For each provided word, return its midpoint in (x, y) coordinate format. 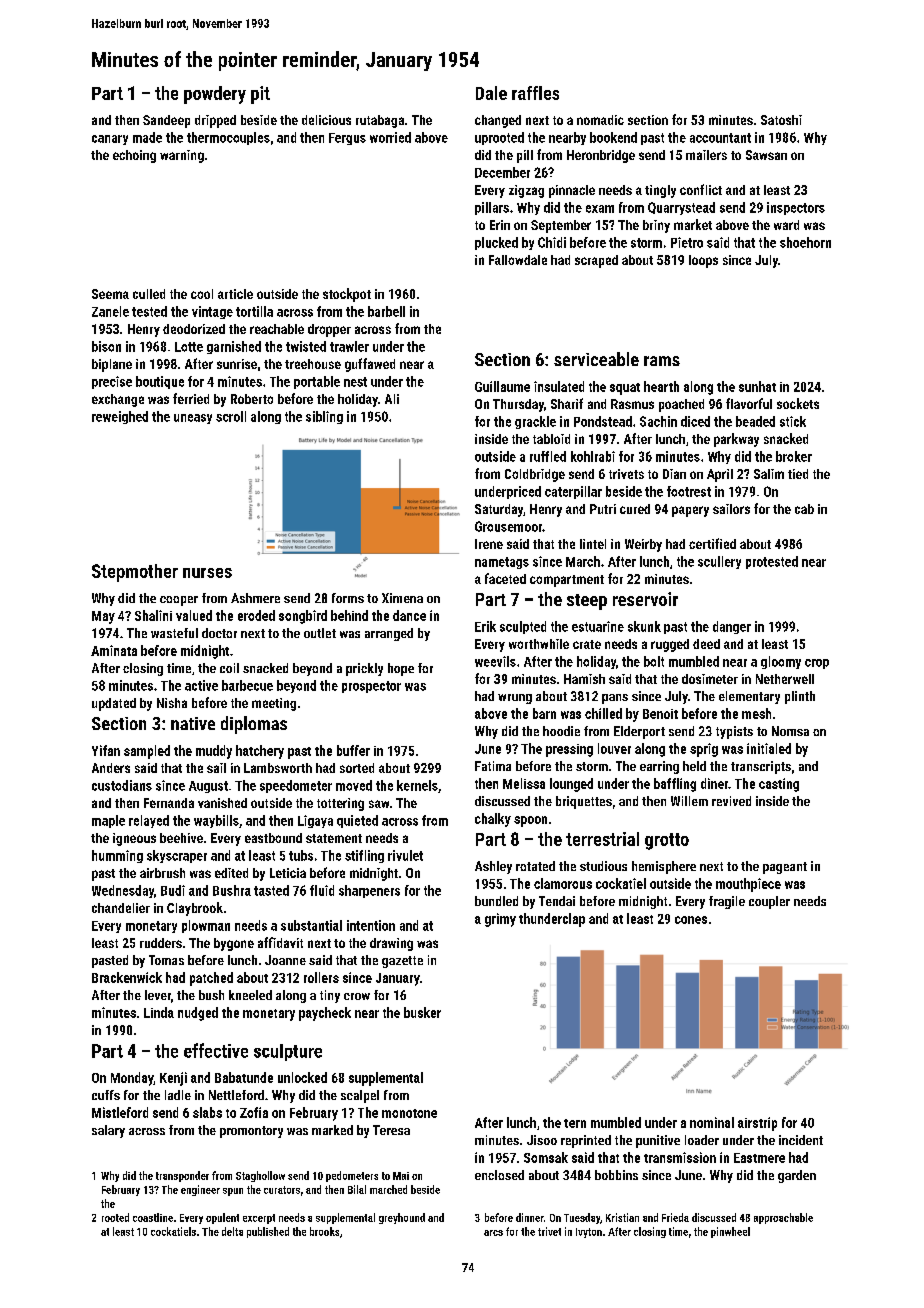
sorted (357, 768)
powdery (215, 95)
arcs (493, 1233)
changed (498, 121)
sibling (324, 417)
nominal (712, 1122)
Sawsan (766, 155)
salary (108, 1131)
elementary (749, 697)
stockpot (347, 295)
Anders (111, 768)
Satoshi (781, 120)
